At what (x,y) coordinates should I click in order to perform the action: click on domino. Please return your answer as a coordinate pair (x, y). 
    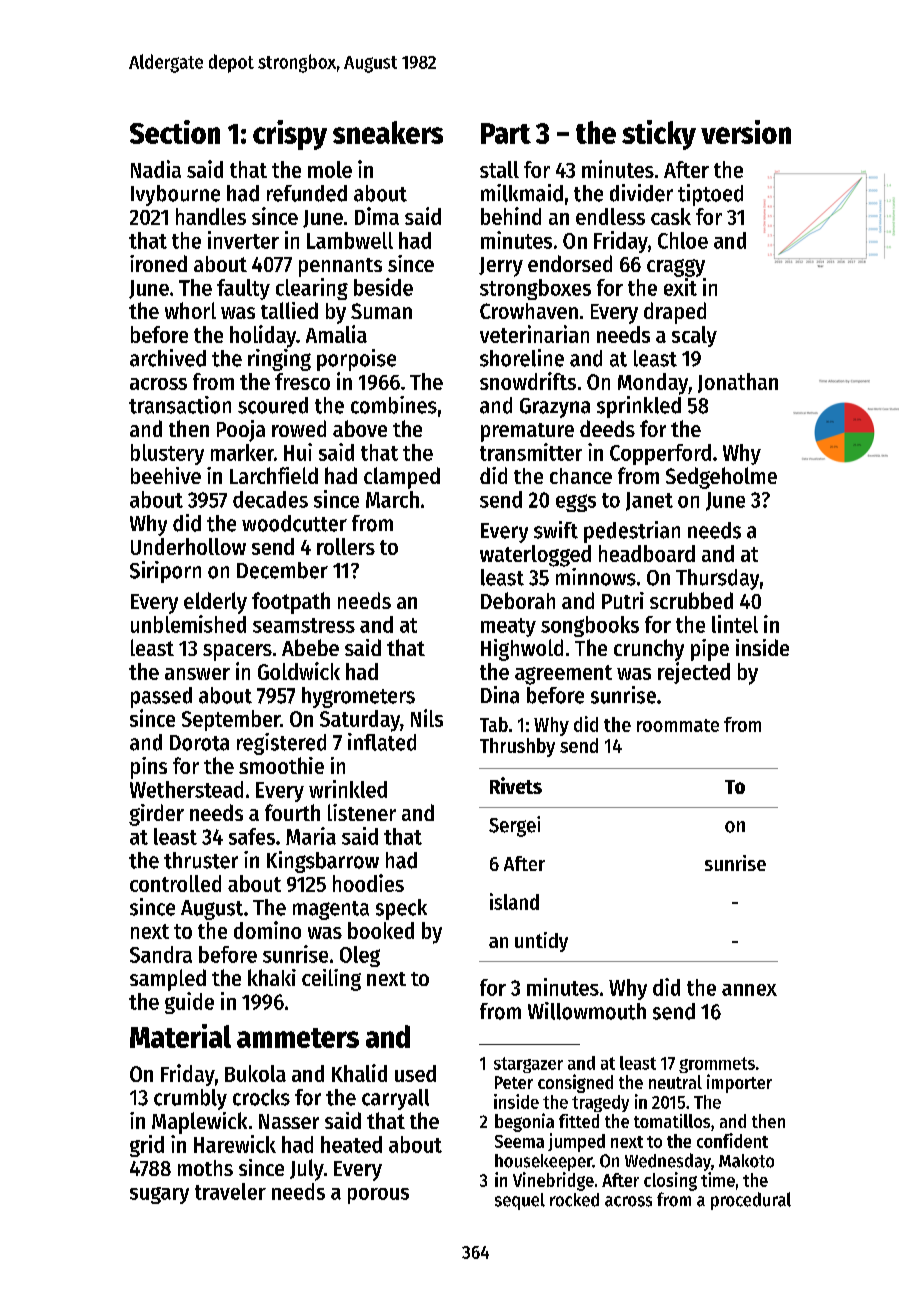
    Looking at the image, I should click on (267, 930).
